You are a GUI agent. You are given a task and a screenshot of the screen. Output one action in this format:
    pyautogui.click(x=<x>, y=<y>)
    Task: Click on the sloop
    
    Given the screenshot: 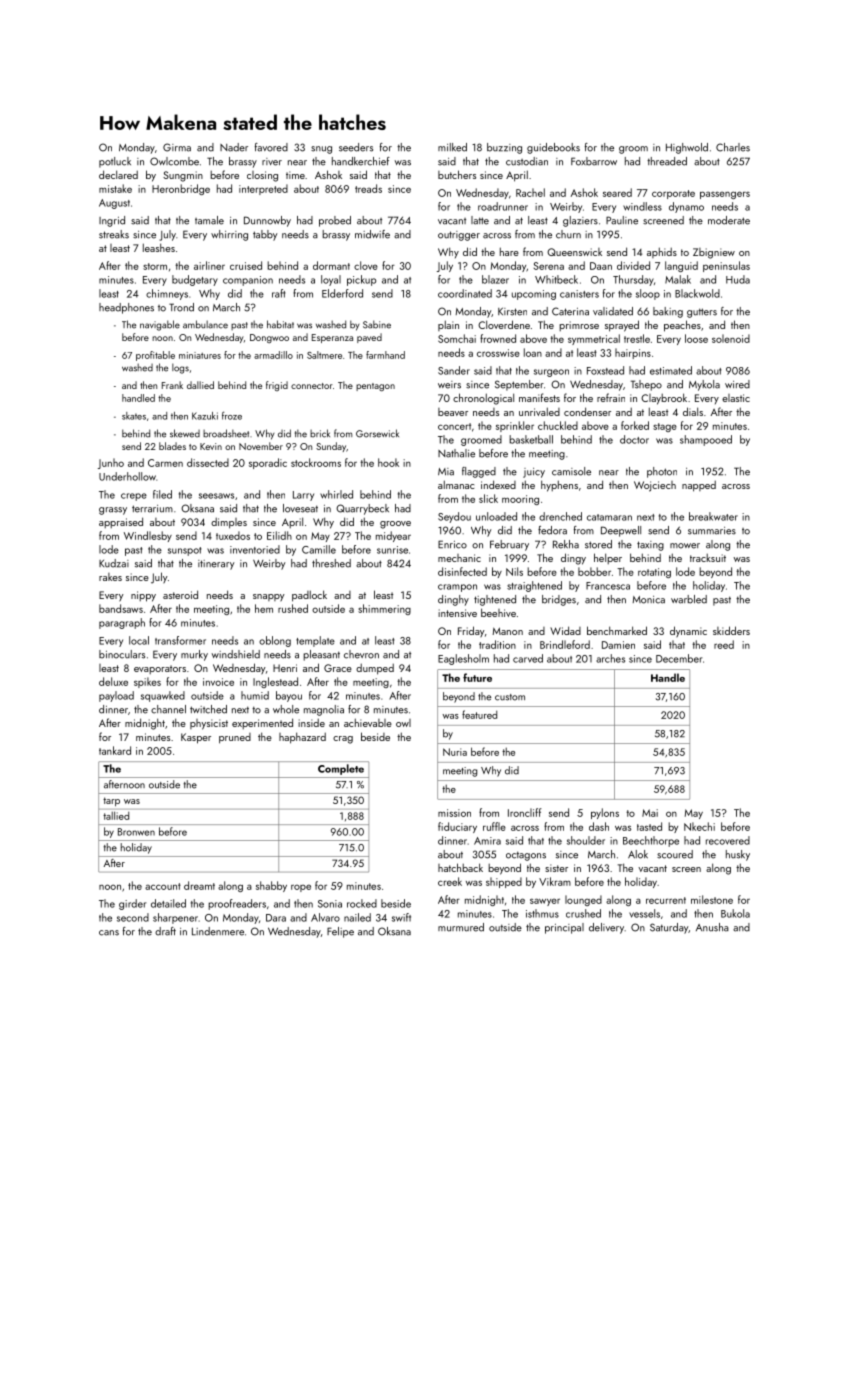 What is the action you would take?
    pyautogui.click(x=648, y=294)
